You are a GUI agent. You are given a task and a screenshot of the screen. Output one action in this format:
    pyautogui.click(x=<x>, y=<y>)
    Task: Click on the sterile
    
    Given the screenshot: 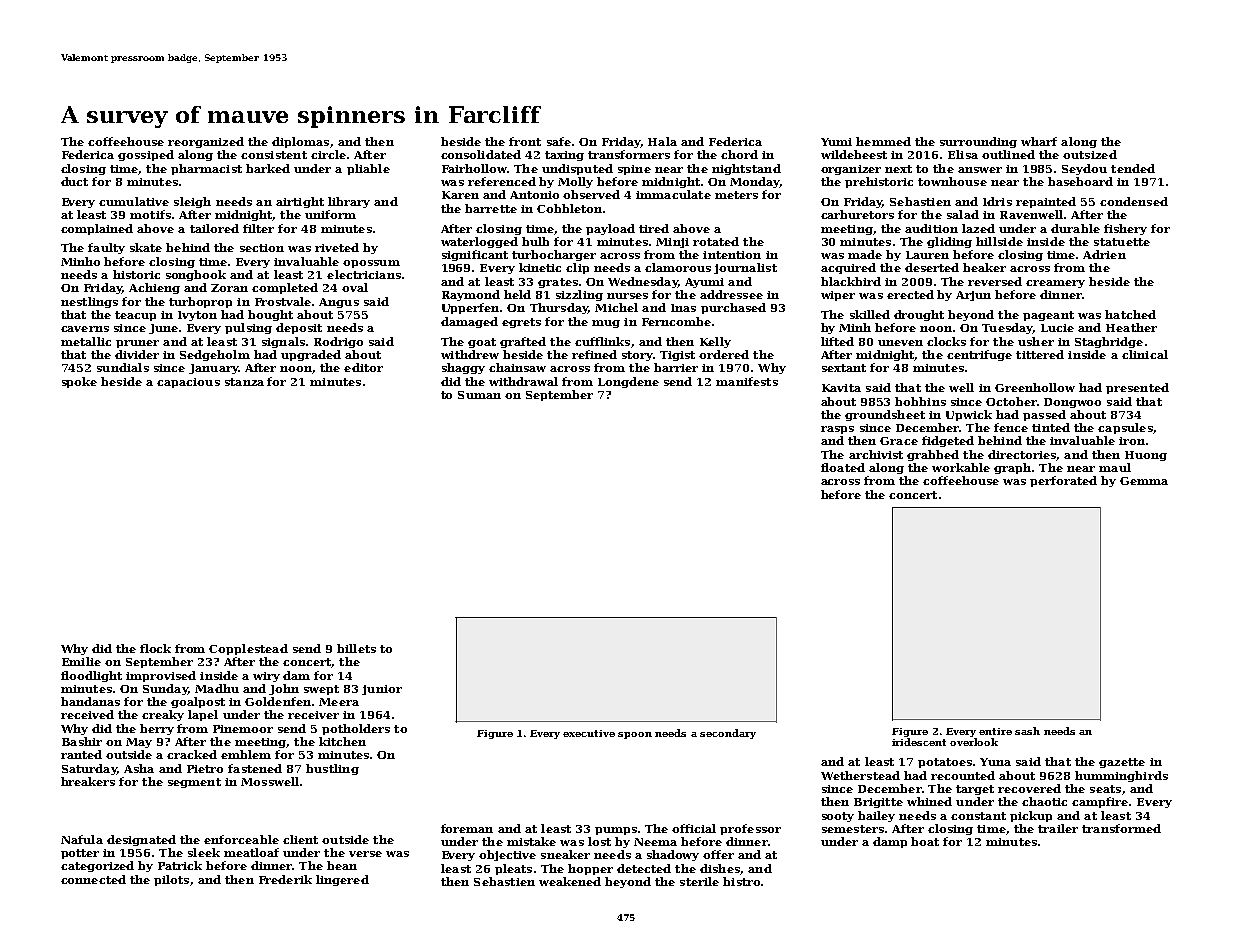 What is the action you would take?
    pyautogui.click(x=699, y=881)
